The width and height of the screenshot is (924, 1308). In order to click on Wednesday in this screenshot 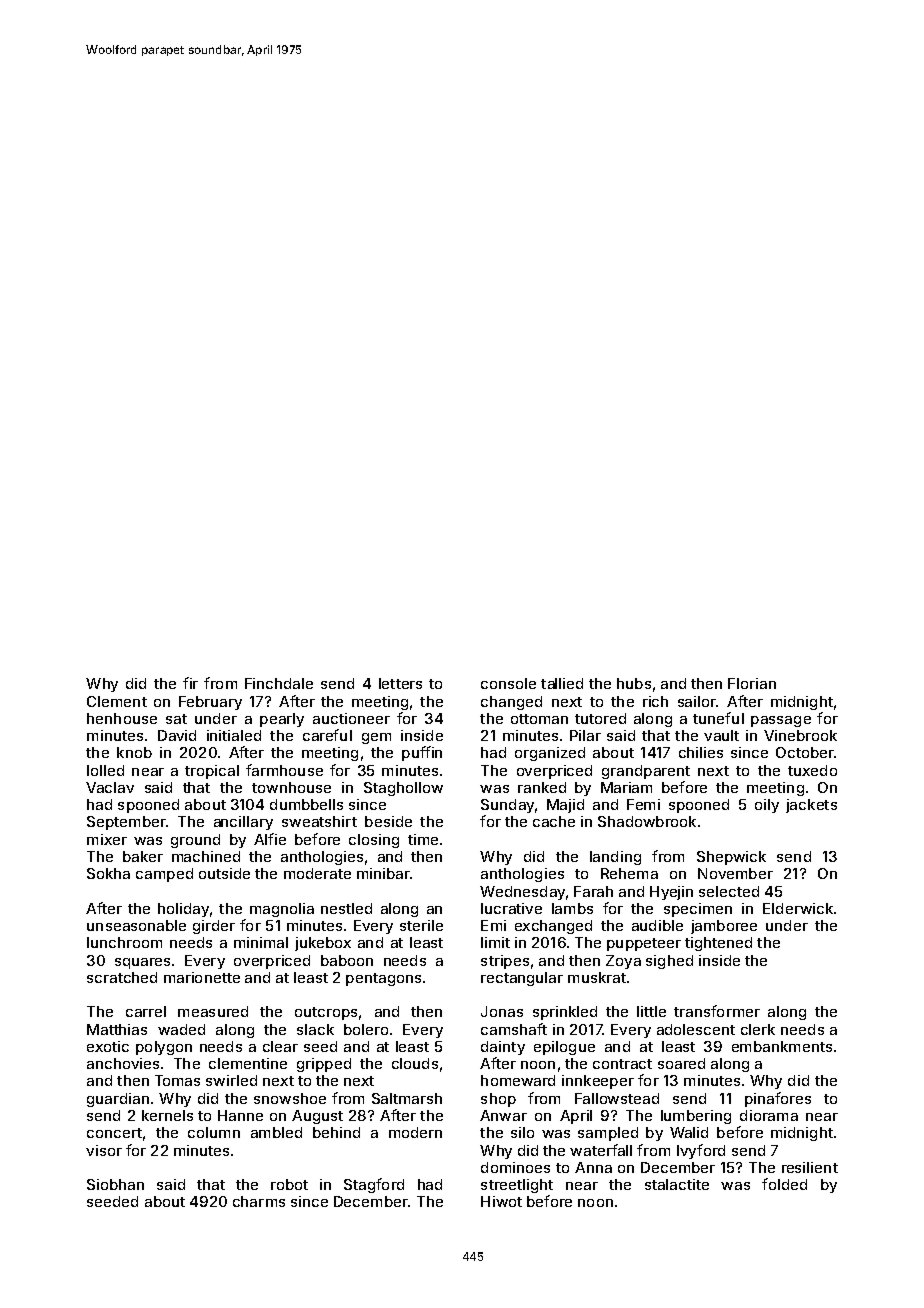, I will do `click(522, 893)`.
